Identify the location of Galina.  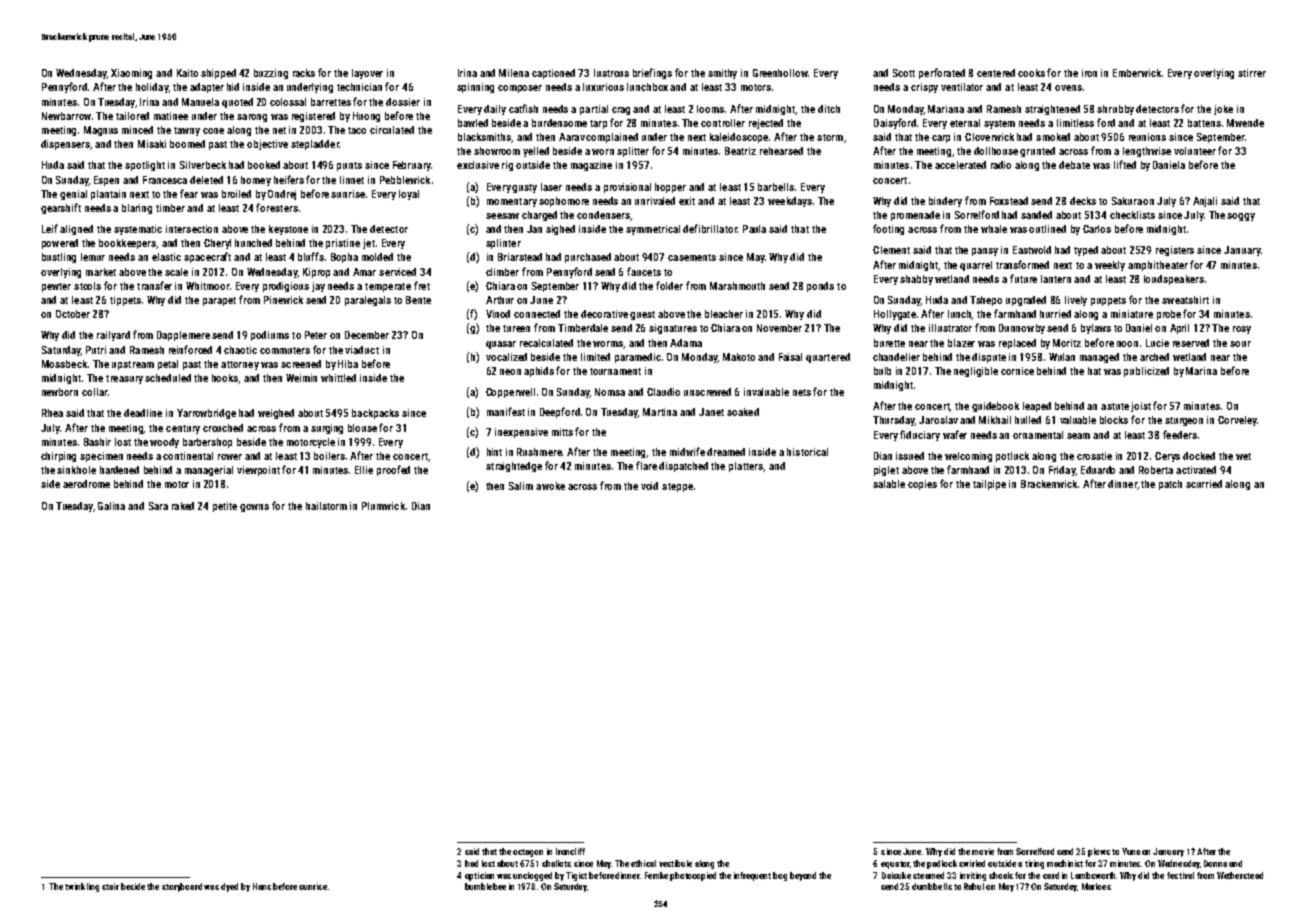
(111, 506).
